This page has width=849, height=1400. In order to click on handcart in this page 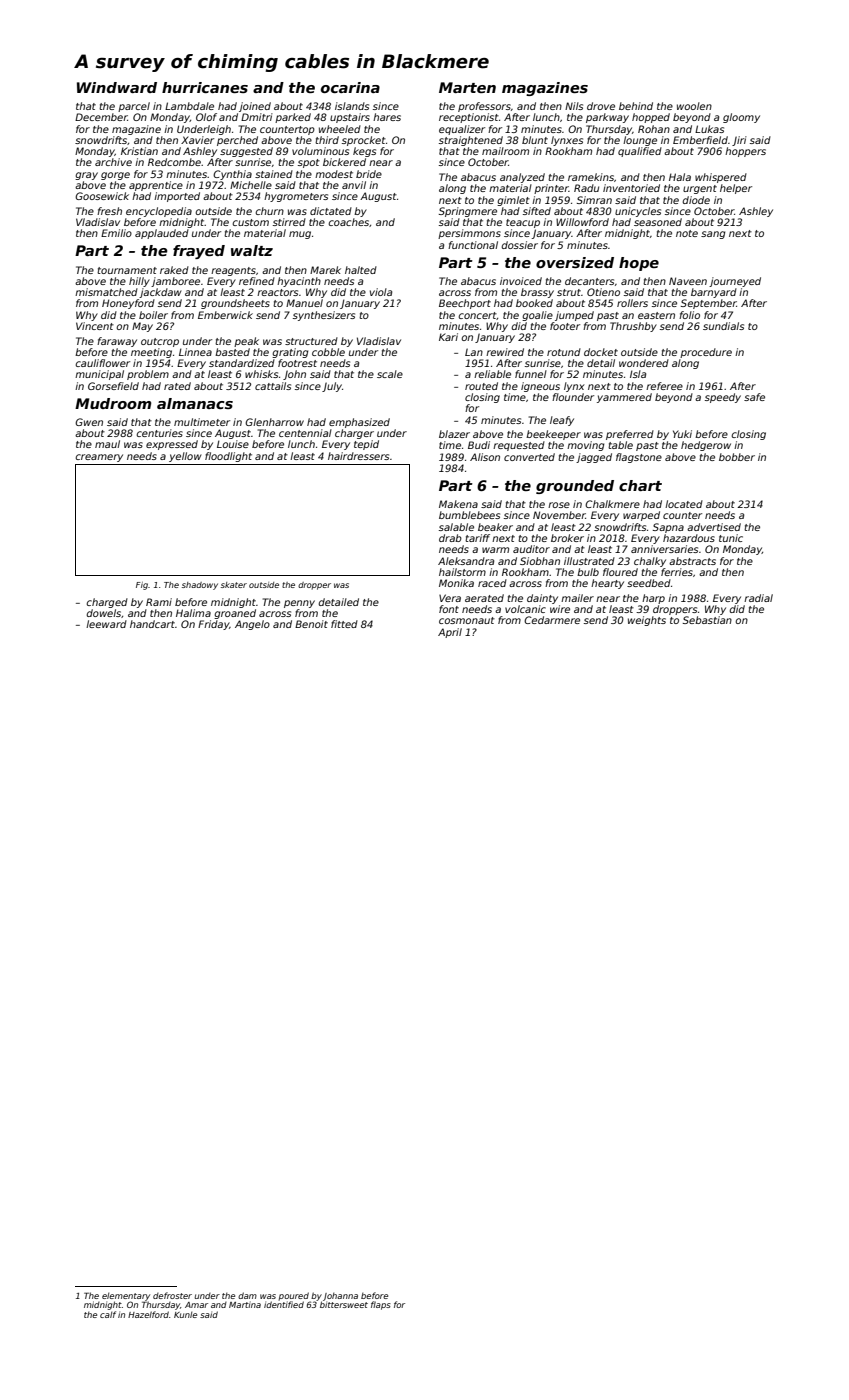, I will do `click(152, 624)`.
